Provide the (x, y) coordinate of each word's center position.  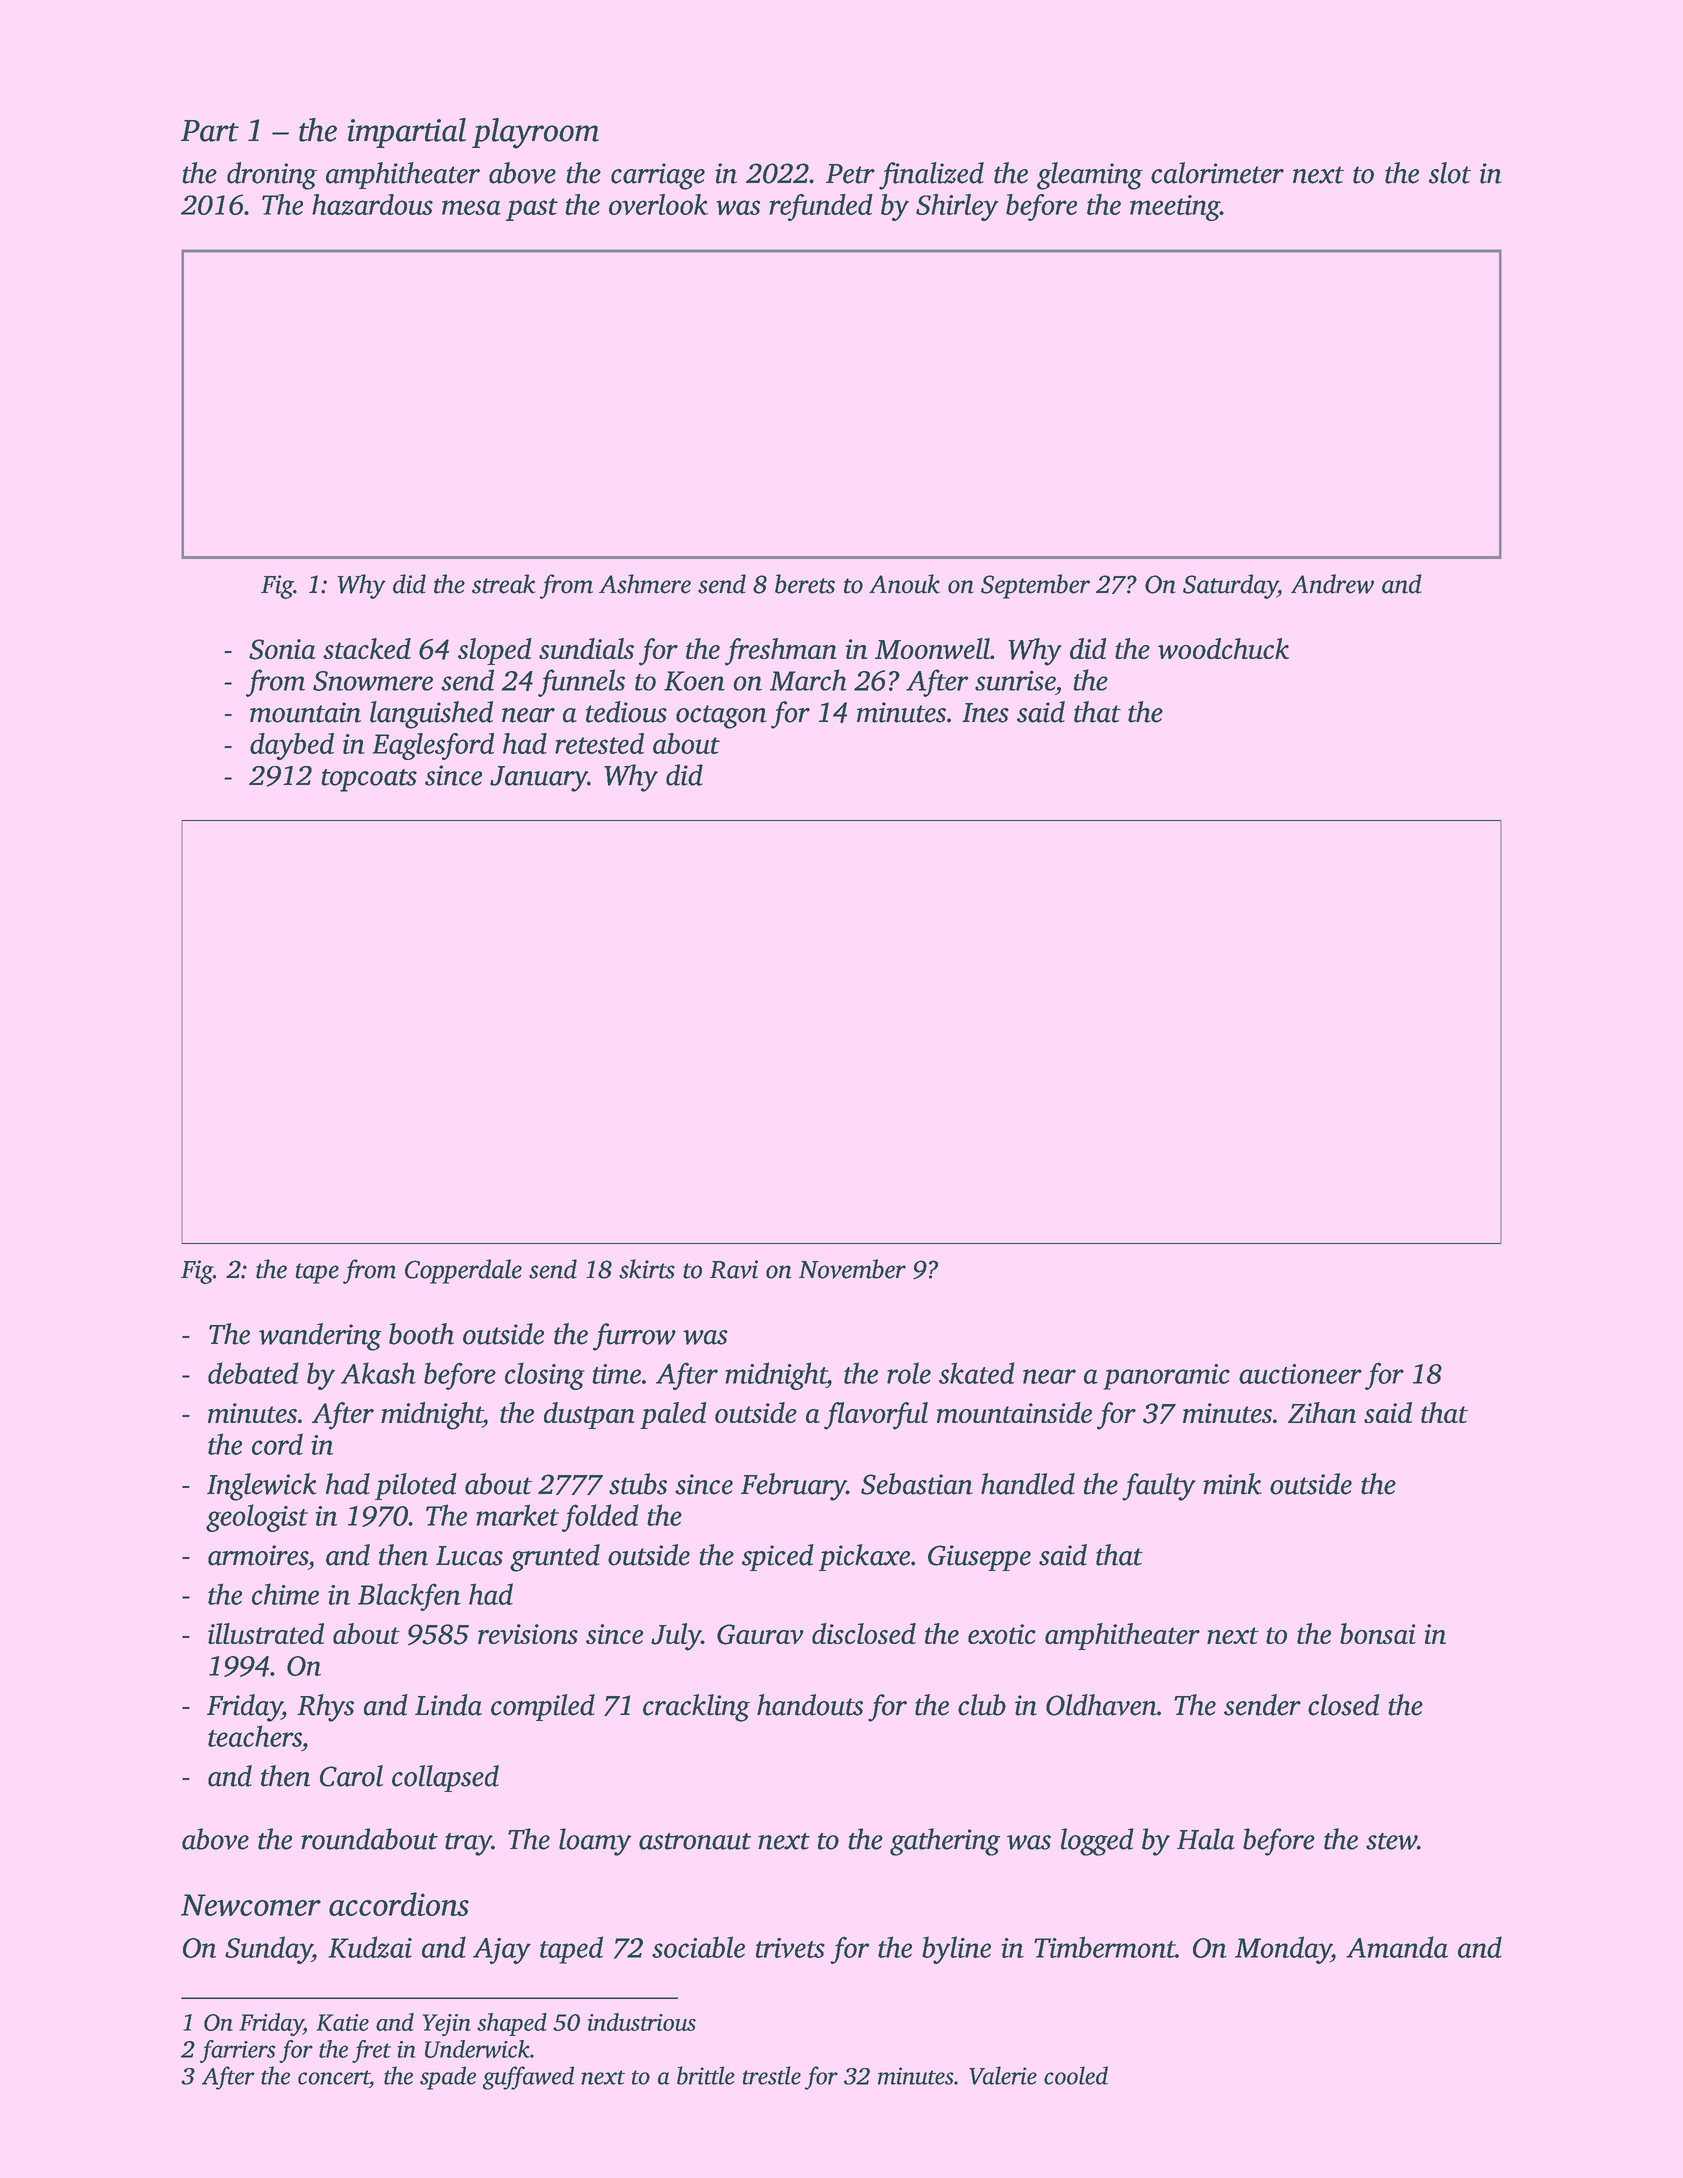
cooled (1076, 2075)
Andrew (1332, 584)
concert (334, 2077)
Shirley (957, 207)
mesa (471, 207)
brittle (706, 2075)
